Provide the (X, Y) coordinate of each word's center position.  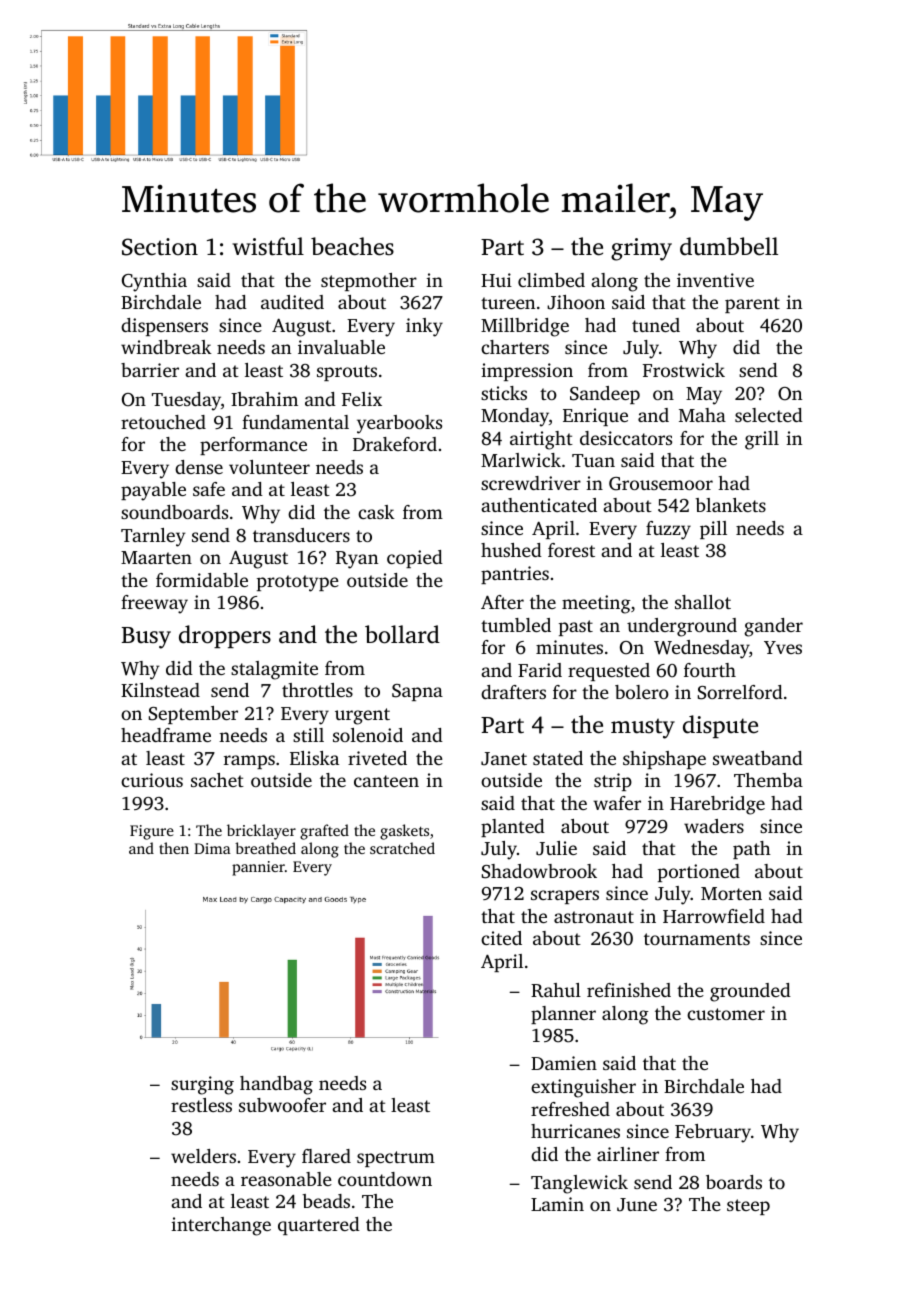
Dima (212, 848)
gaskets (404, 832)
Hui (496, 280)
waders (714, 826)
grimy (641, 249)
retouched (163, 422)
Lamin (557, 1204)
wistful (268, 246)
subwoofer (282, 1105)
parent (752, 305)
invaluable (341, 347)
